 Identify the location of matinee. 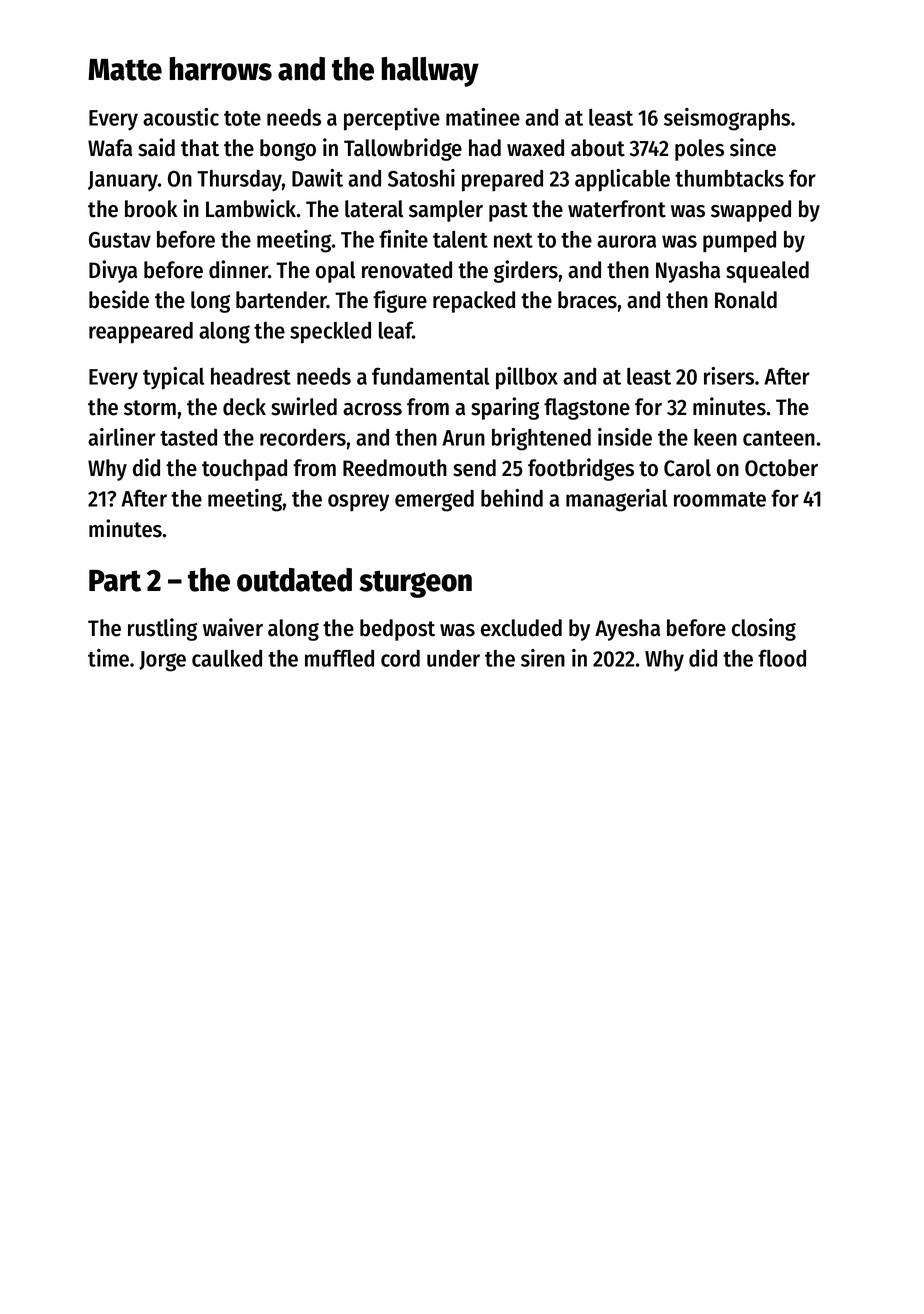
(483, 117).
